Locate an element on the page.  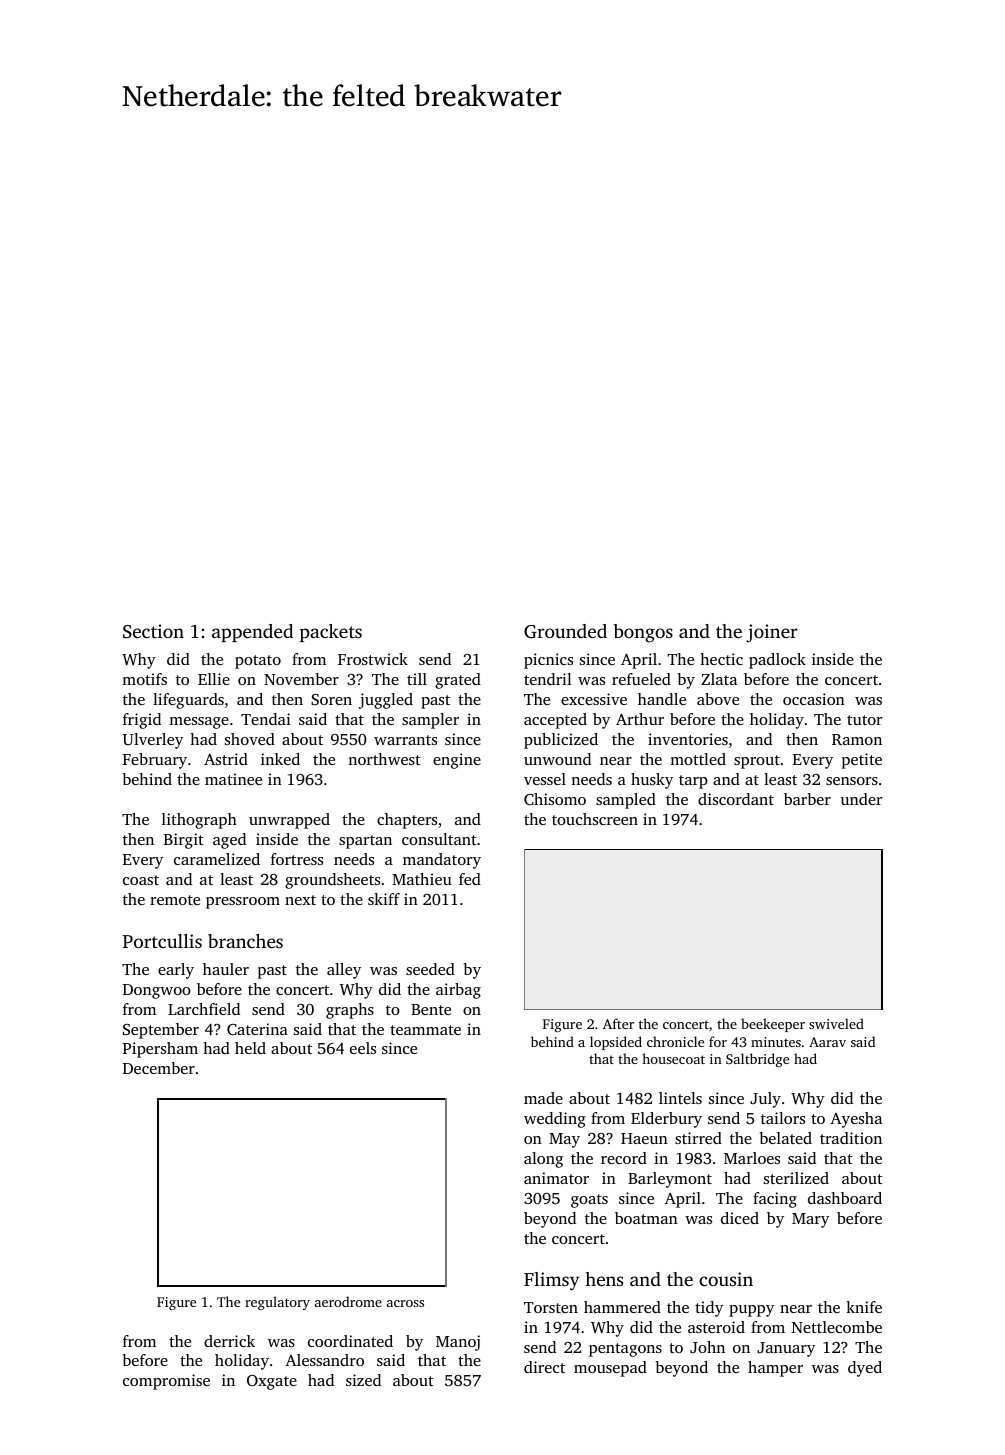
Ramon is located at coordinates (857, 739).
